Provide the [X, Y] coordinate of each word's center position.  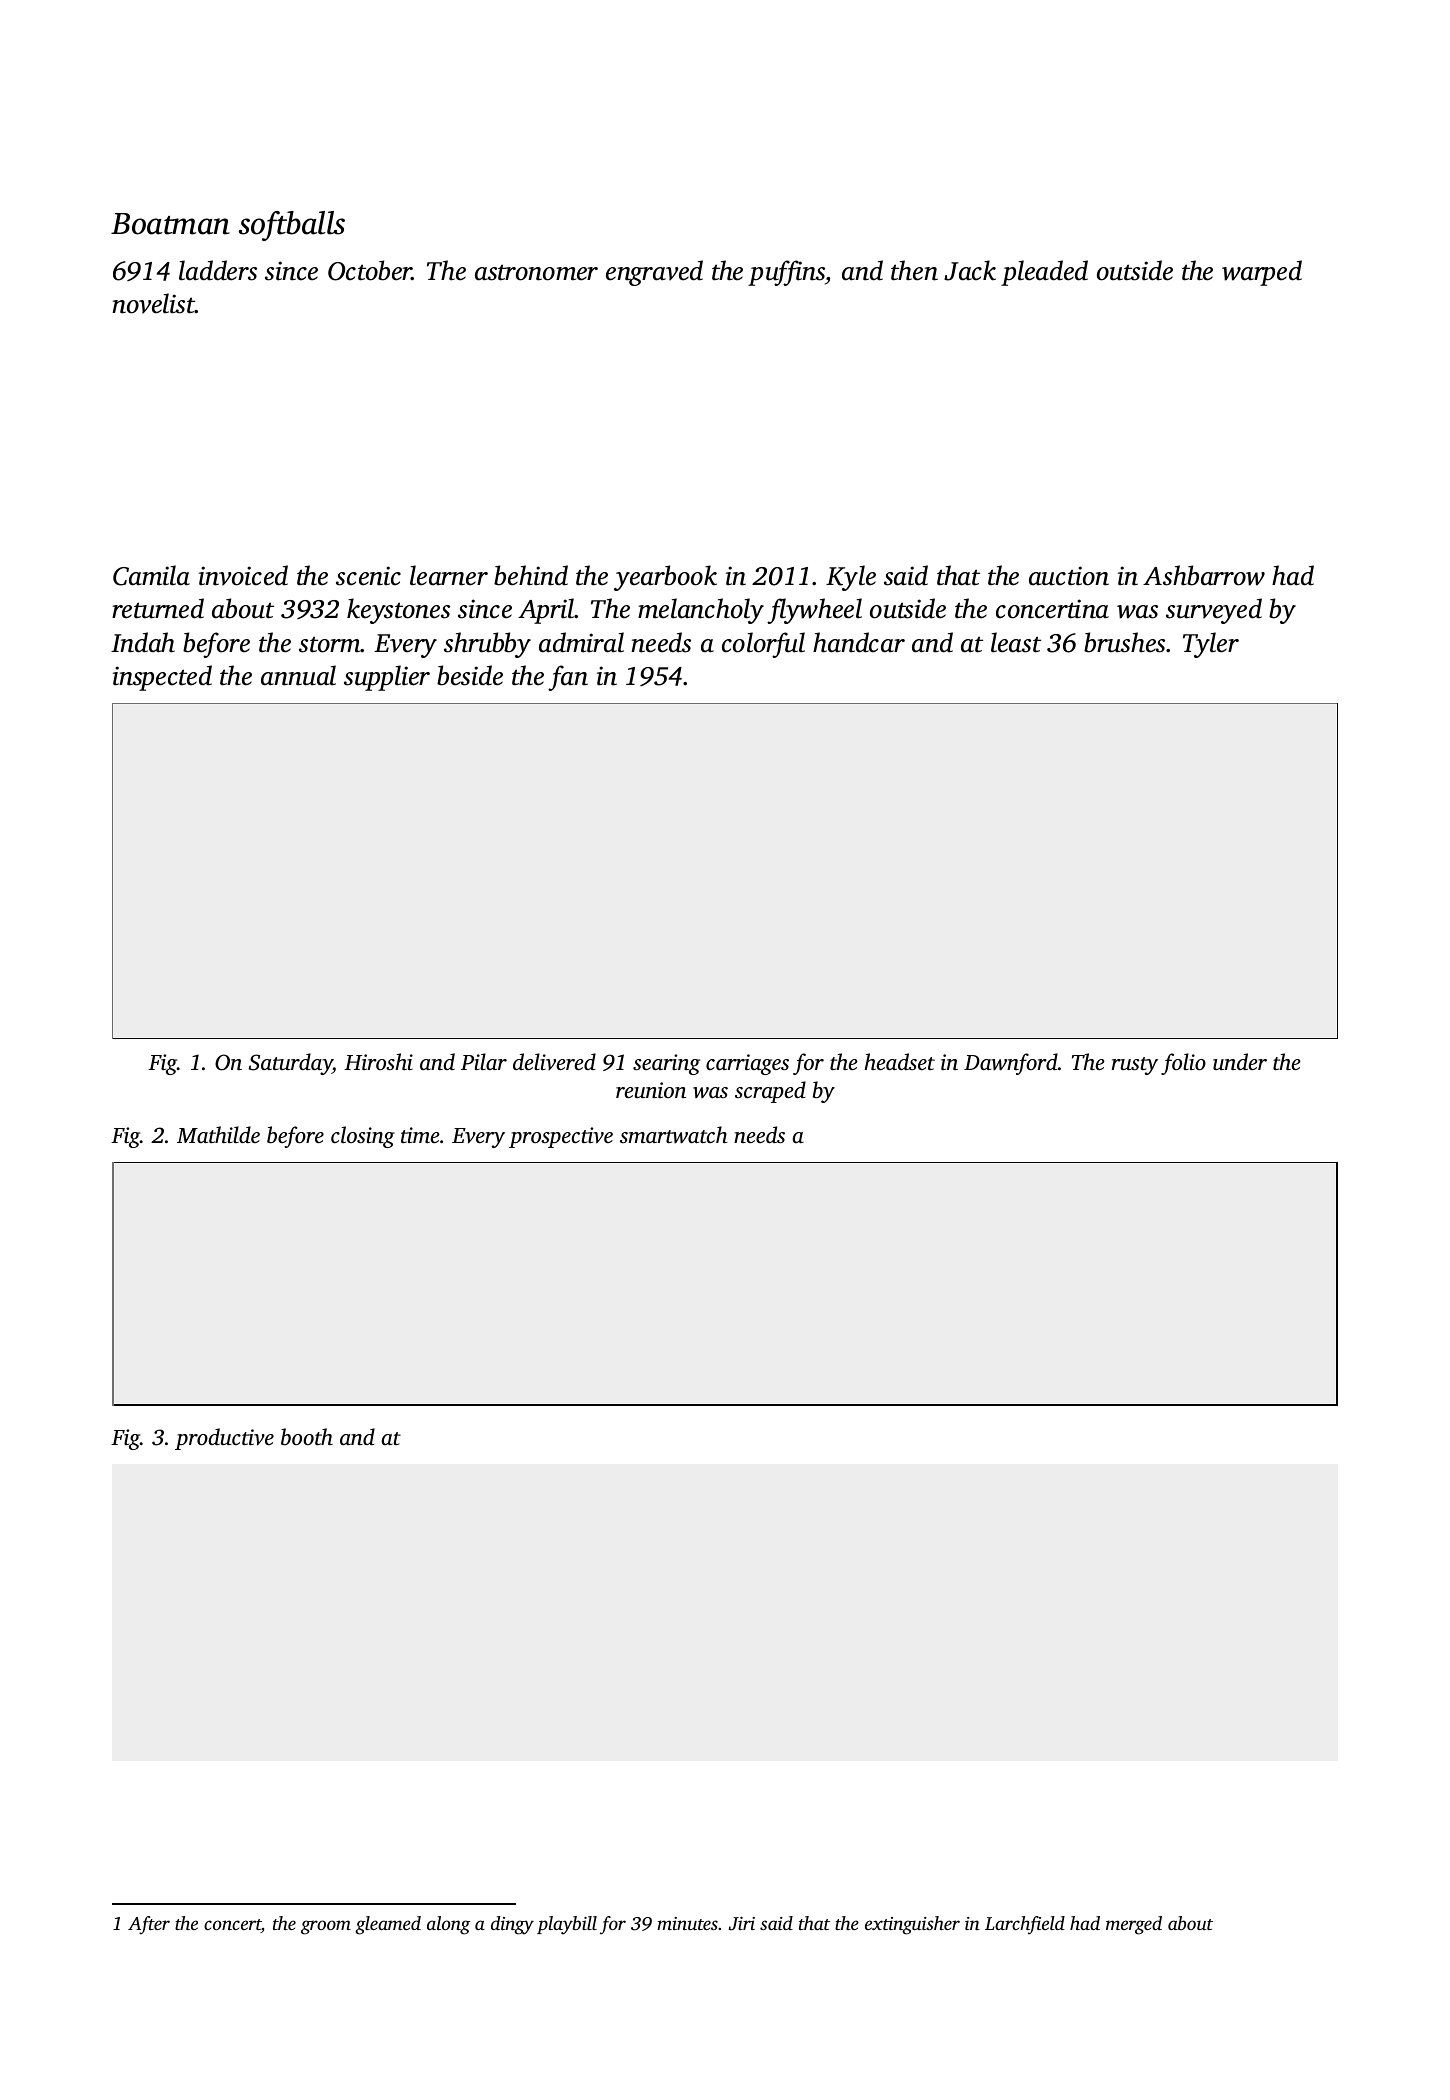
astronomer [536, 272]
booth [307, 1436]
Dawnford [1011, 1064]
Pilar [484, 1061]
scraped [770, 1092]
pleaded [1044, 273]
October [370, 270]
